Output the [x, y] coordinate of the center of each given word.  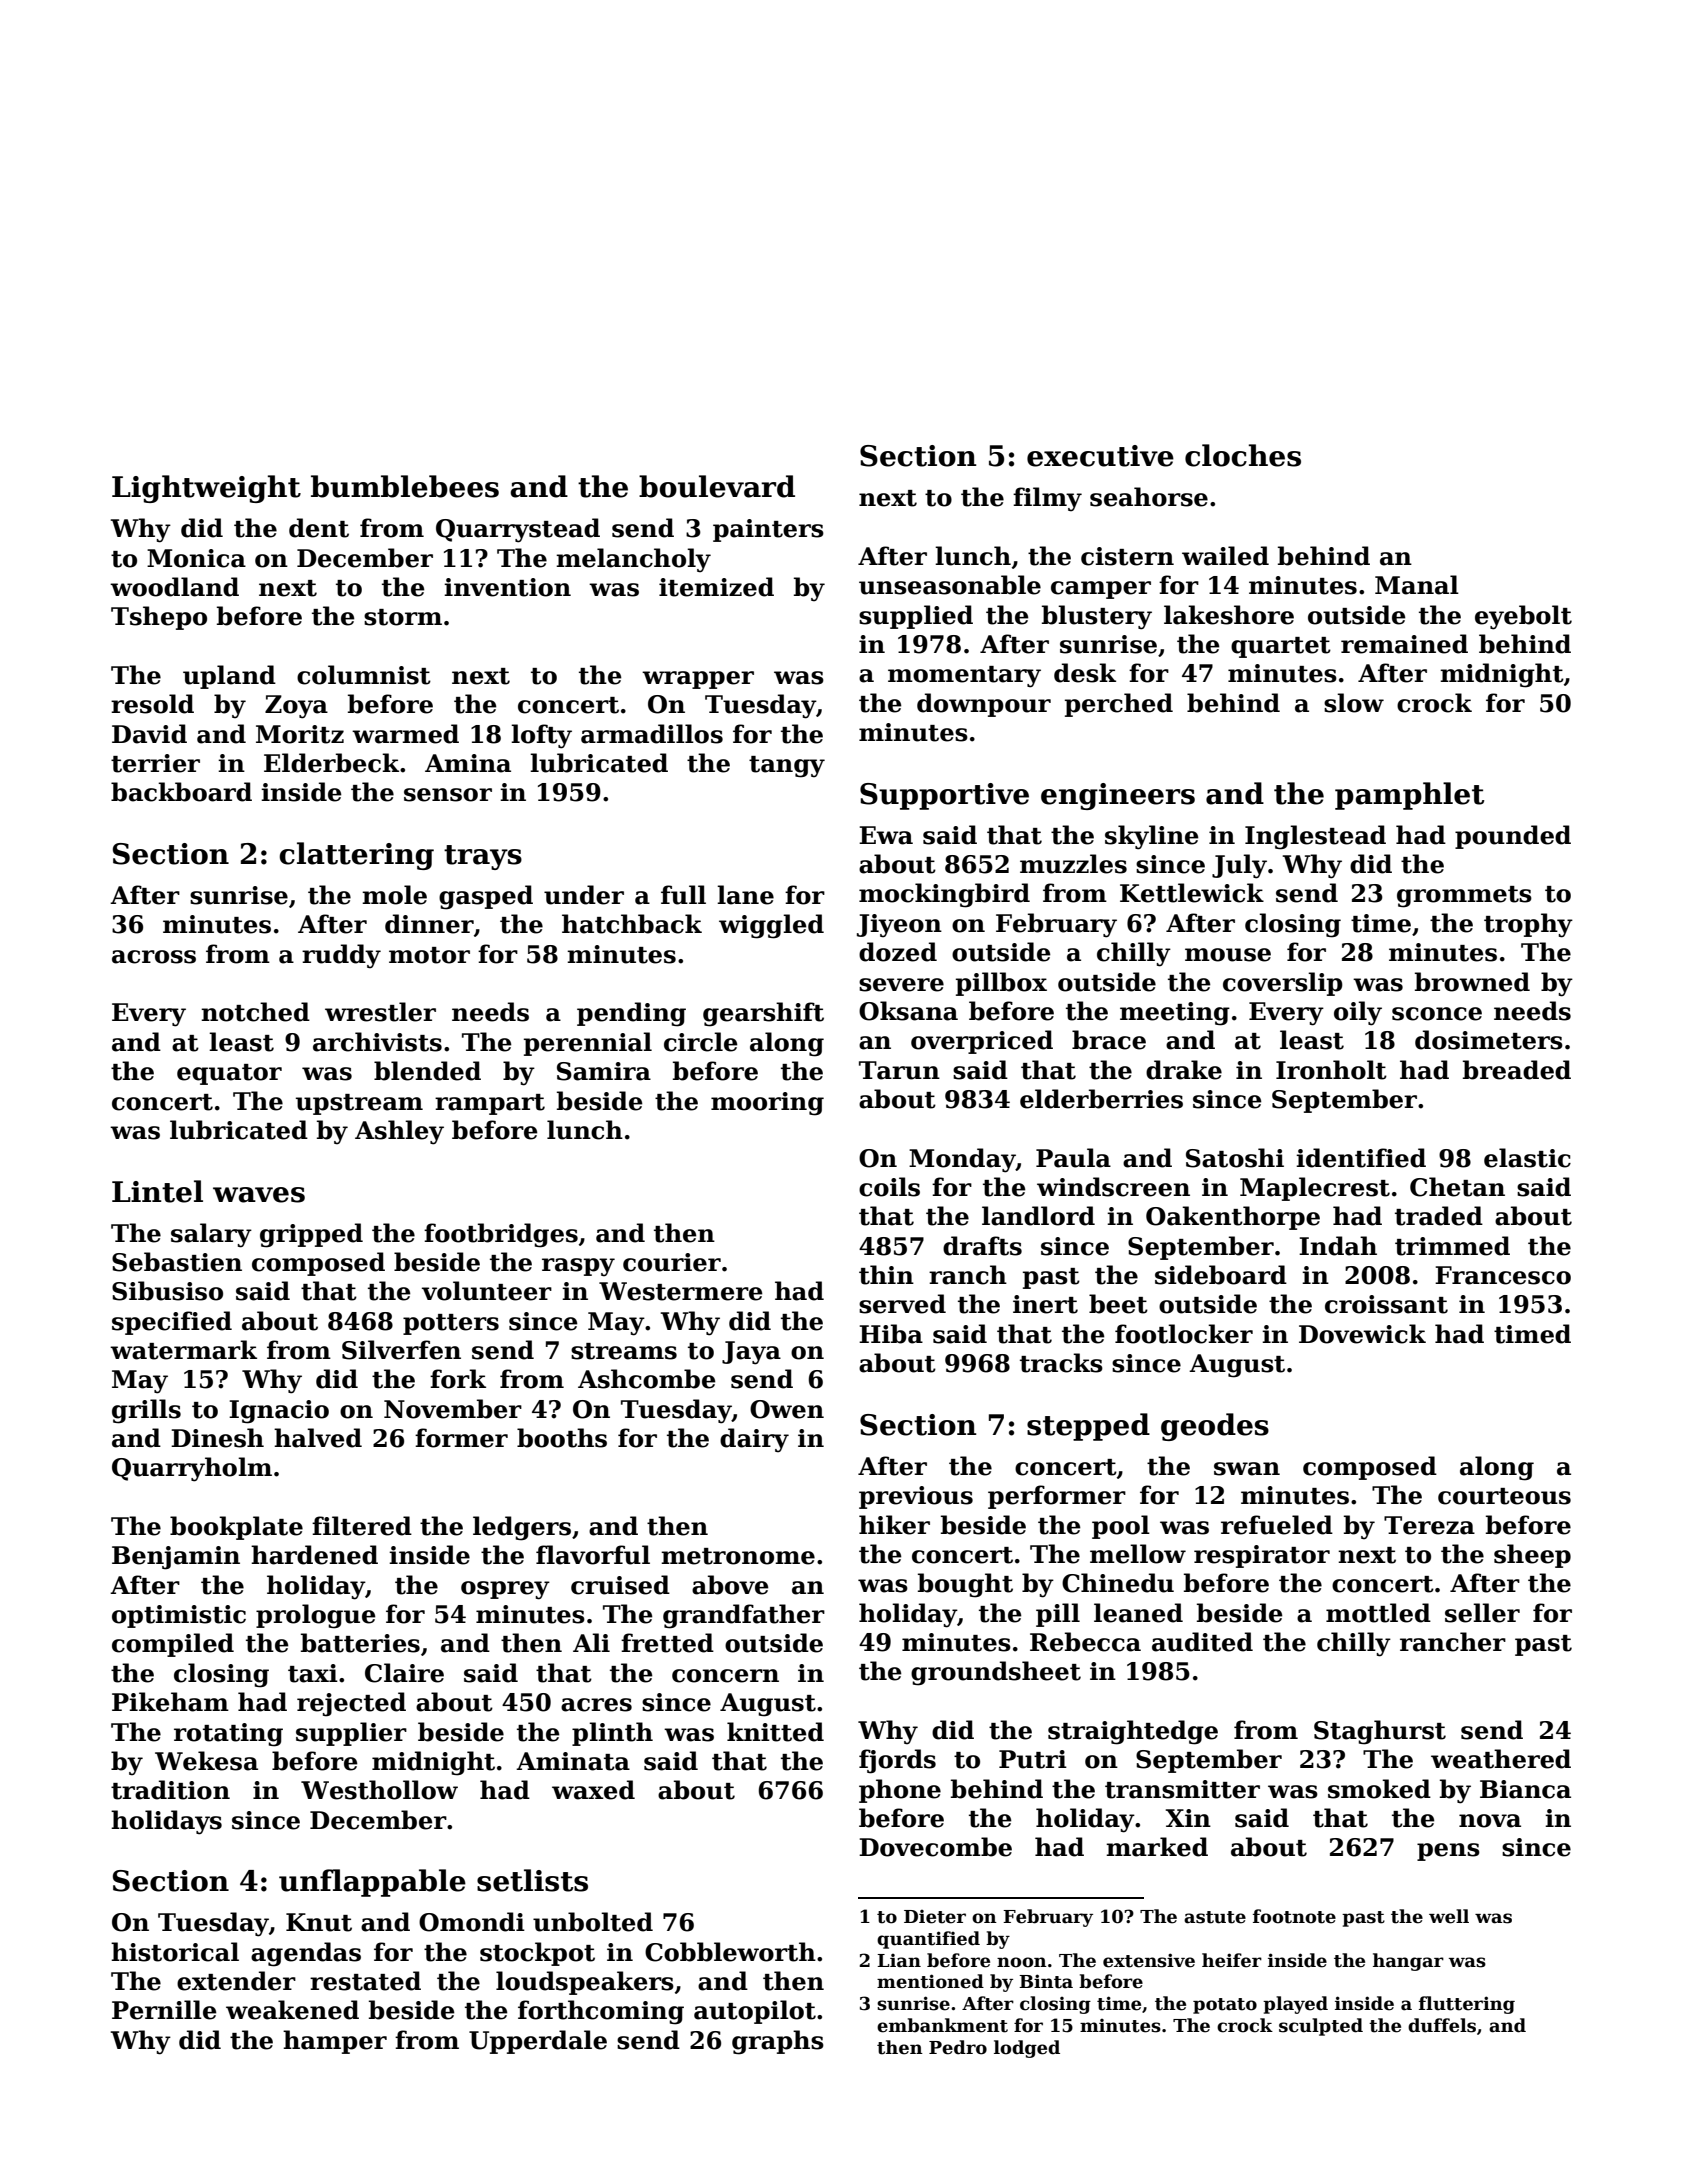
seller [1482, 1613]
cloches [1243, 455]
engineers [1118, 796]
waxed [593, 1790]
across [154, 957]
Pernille [164, 2010]
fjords [897, 1761]
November [453, 1409]
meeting [1175, 1014]
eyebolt [1523, 617]
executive [1100, 456]
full [683, 895]
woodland [174, 587]
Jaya [751, 1353]
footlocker [1184, 1334]
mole [394, 895]
